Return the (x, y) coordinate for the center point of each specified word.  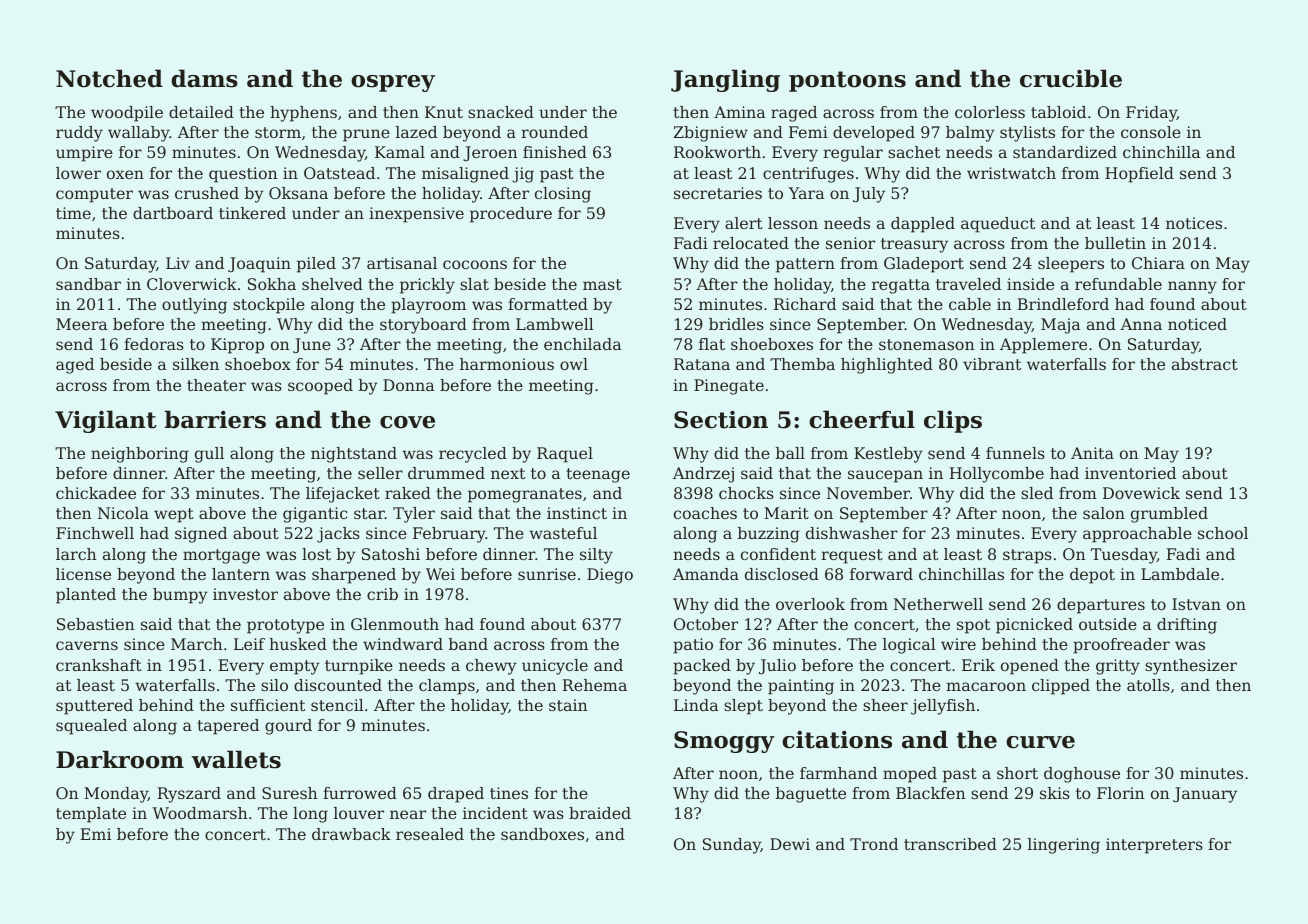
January (1205, 795)
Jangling (725, 80)
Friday (1151, 114)
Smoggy (724, 742)
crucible (1071, 78)
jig (523, 175)
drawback (351, 834)
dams (204, 78)
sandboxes (542, 834)
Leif (249, 644)
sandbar (88, 284)
